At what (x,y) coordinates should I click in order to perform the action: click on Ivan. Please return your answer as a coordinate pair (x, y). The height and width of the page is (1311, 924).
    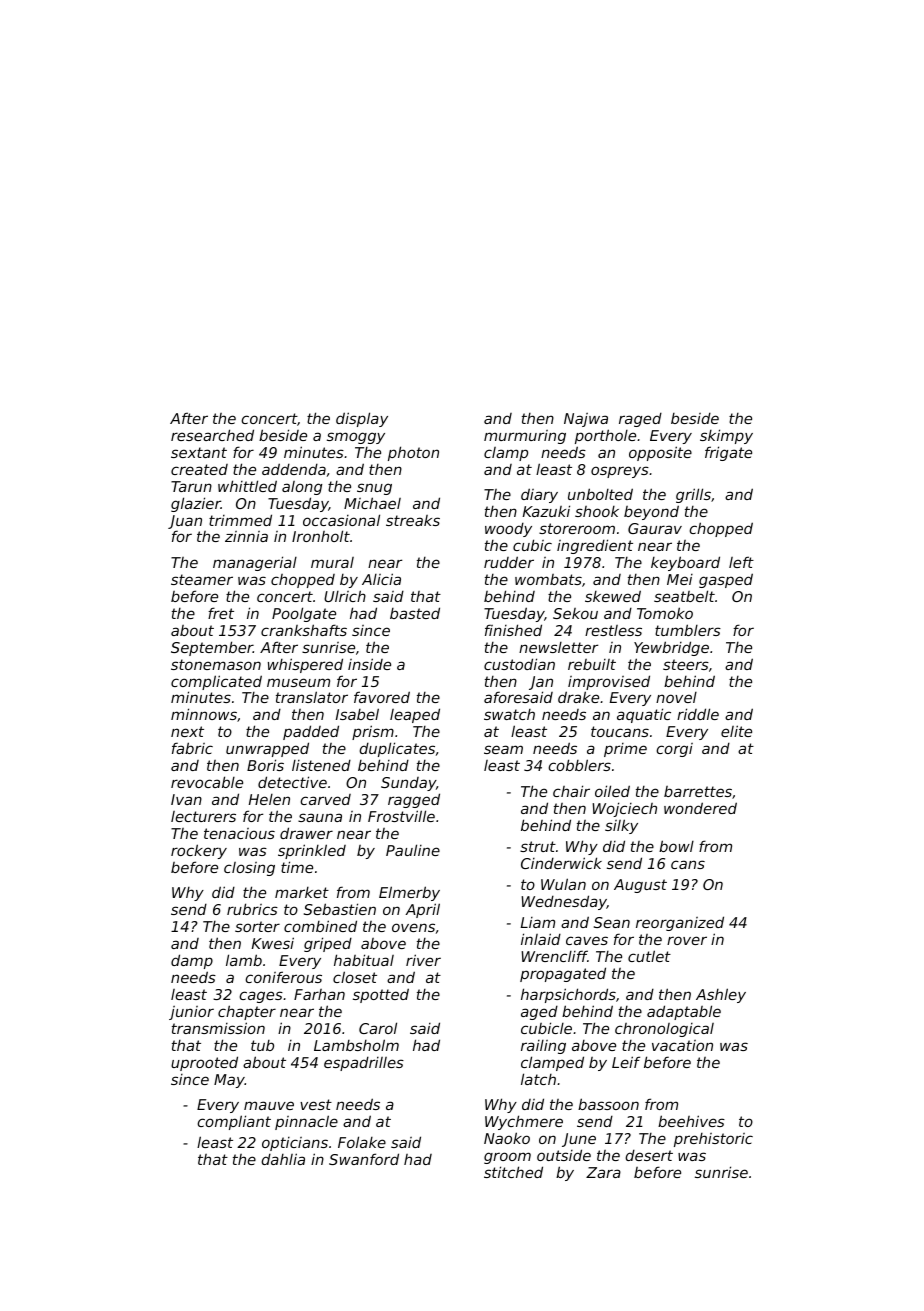
    Looking at the image, I should click on (186, 799).
